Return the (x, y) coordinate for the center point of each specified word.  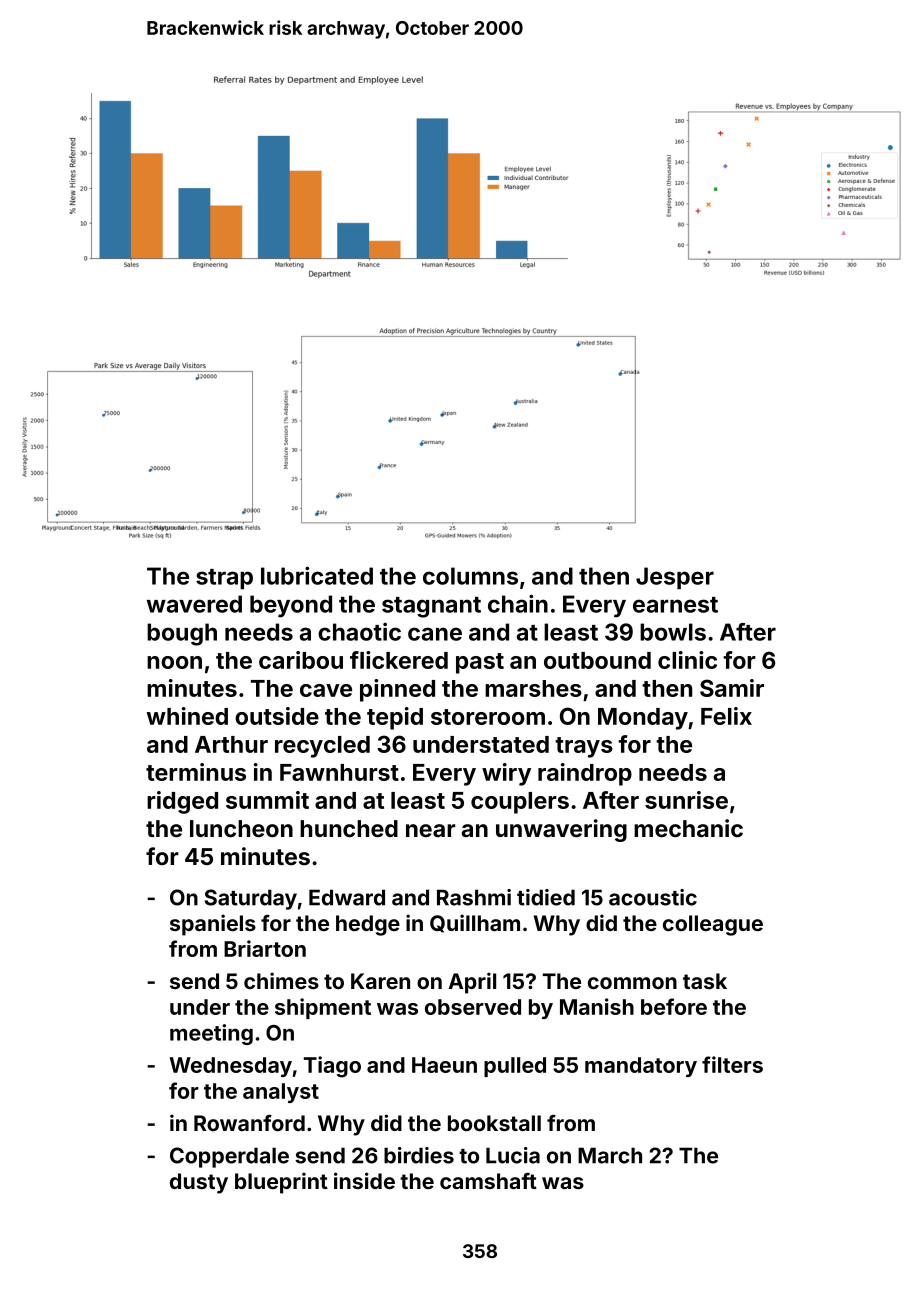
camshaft (488, 1181)
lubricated (317, 575)
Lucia (513, 1155)
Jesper (675, 578)
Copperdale (229, 1157)
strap (224, 579)
